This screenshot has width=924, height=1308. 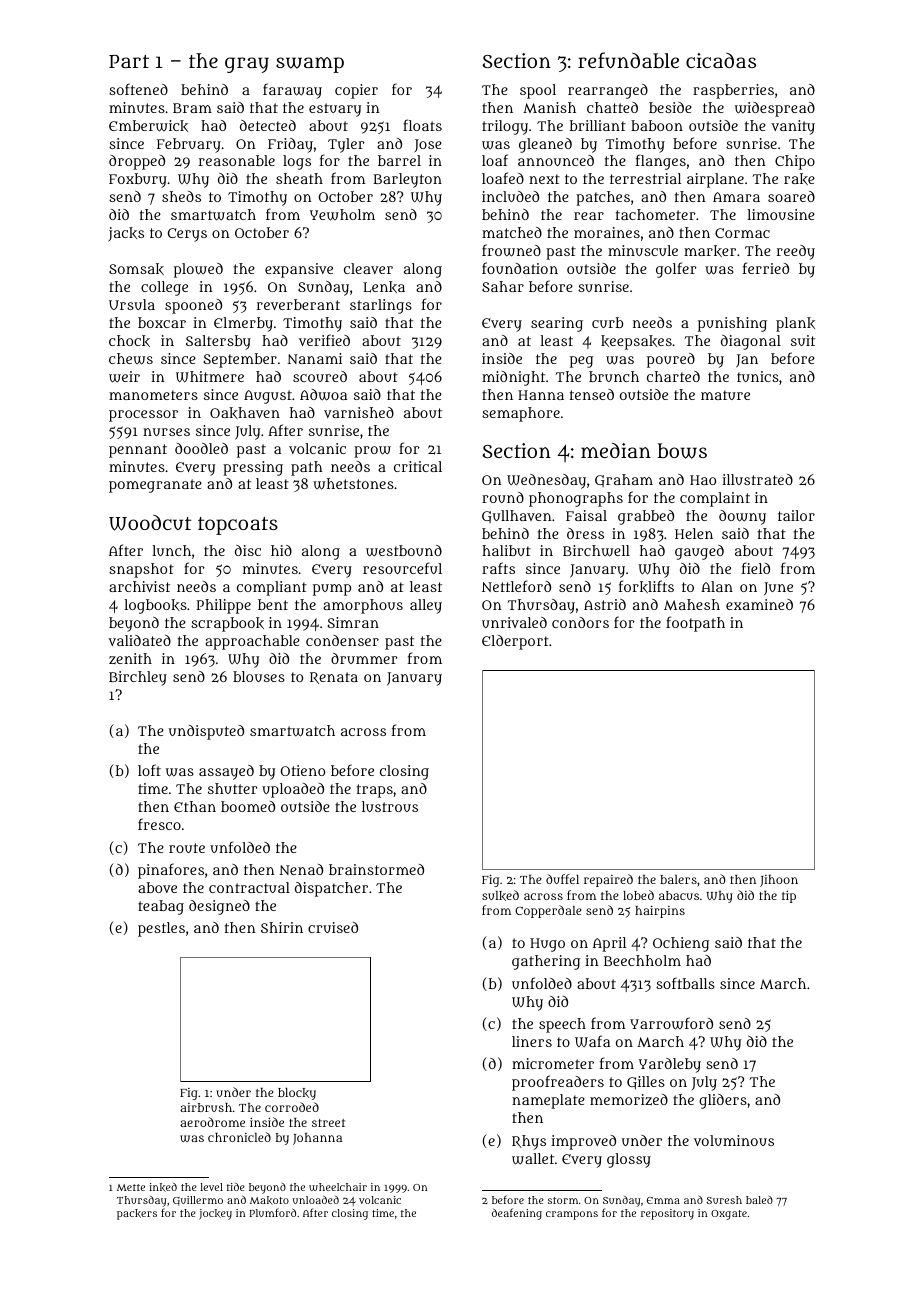 I want to click on blouses, so click(x=259, y=676).
